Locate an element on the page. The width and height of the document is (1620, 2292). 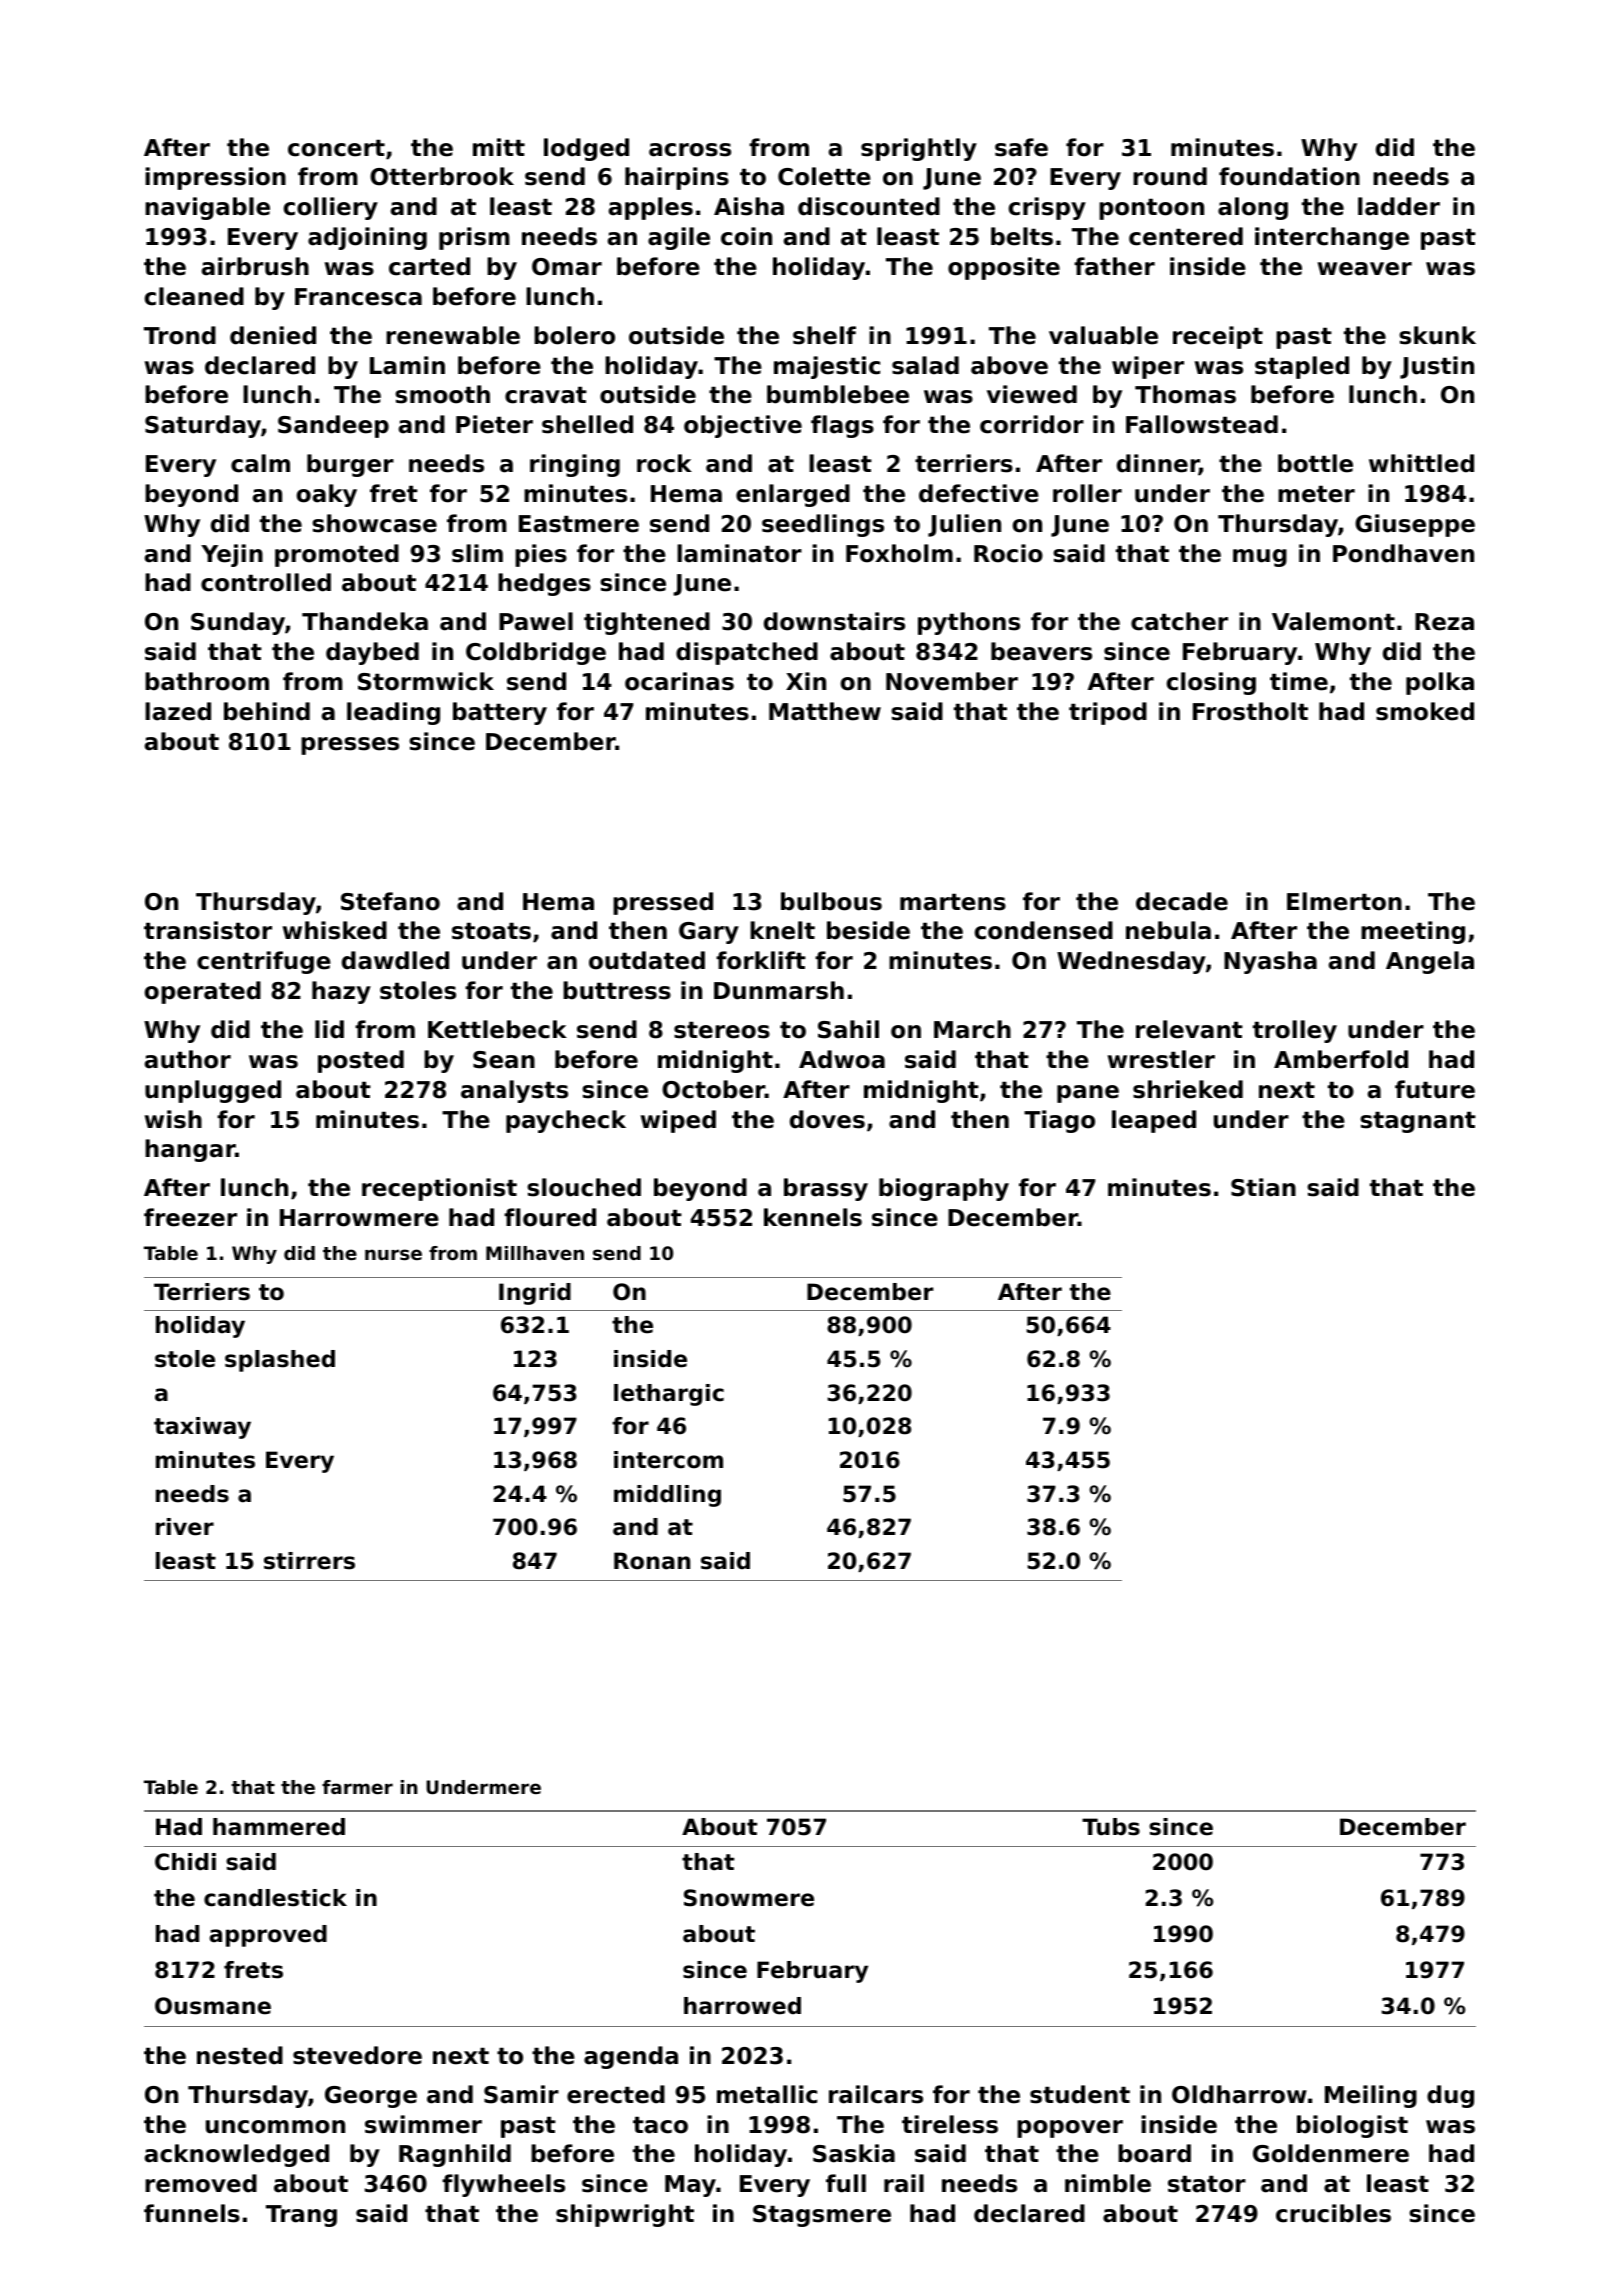
concert is located at coordinates (336, 148).
